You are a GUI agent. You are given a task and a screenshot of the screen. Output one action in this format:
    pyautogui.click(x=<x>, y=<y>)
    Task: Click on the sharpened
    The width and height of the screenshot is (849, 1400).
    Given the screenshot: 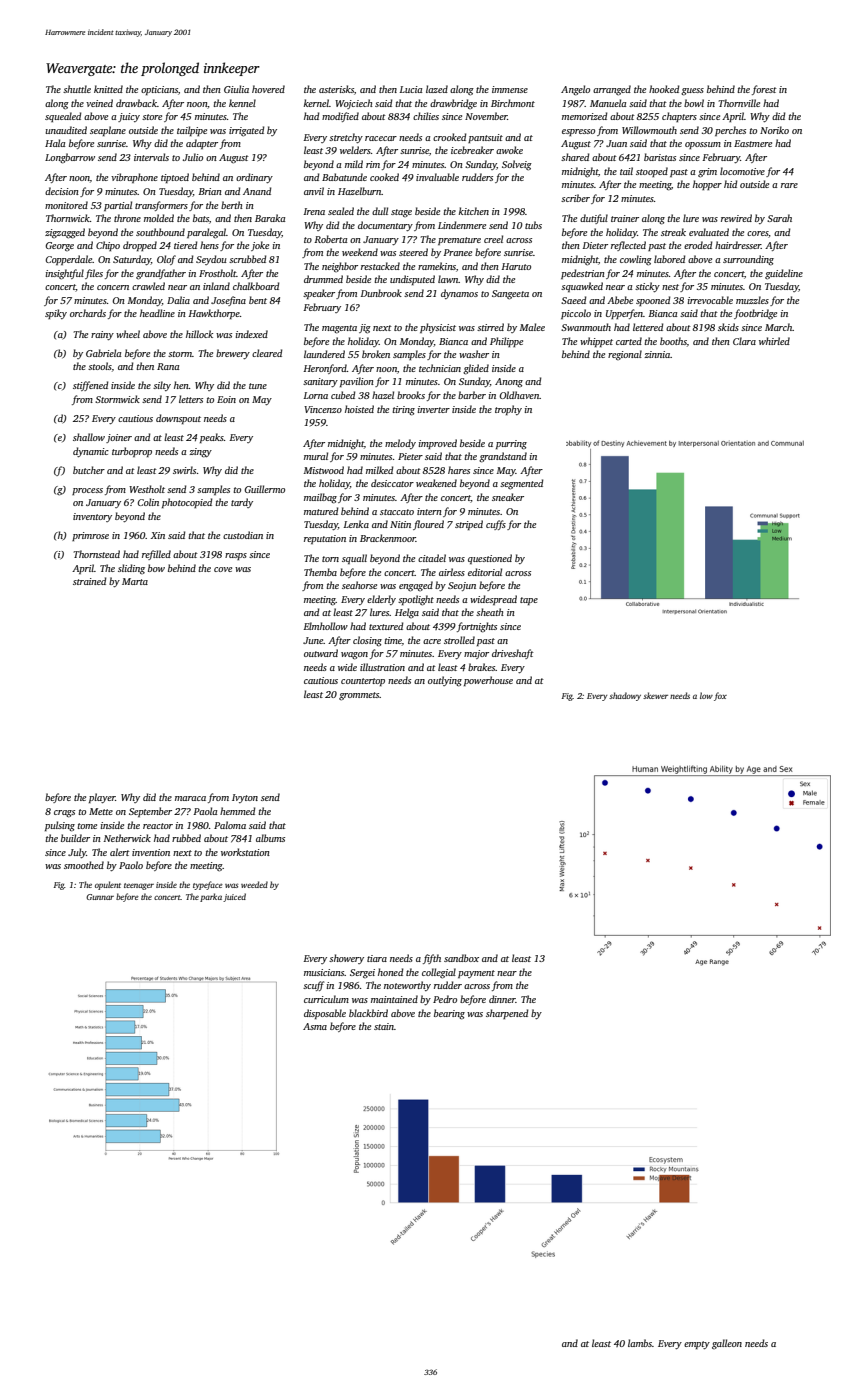 What is the action you would take?
    pyautogui.click(x=507, y=1014)
